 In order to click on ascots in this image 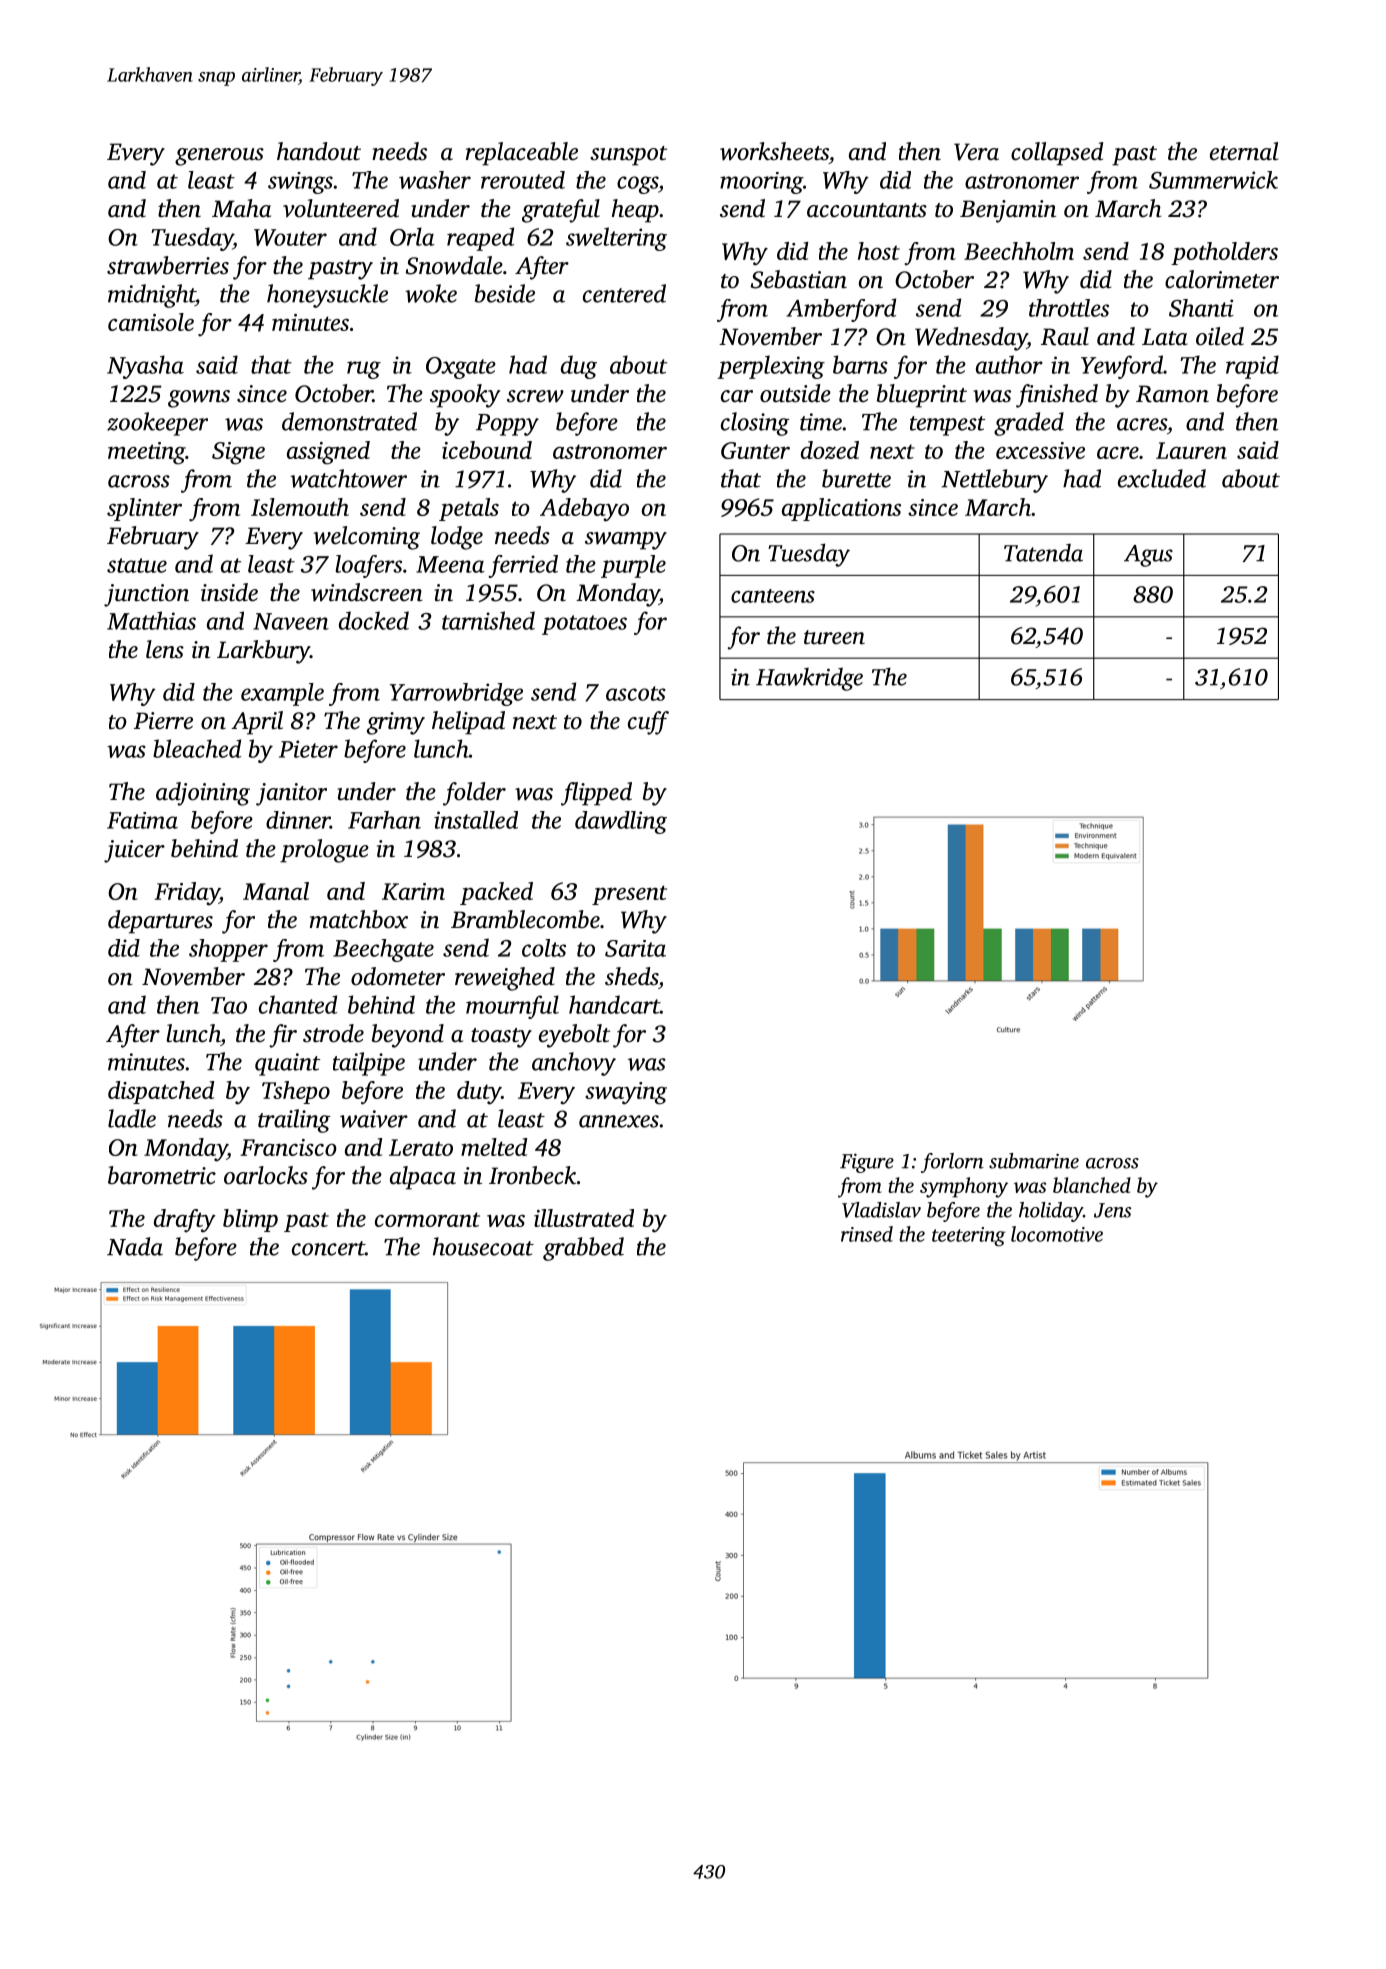, I will do `click(636, 693)`.
